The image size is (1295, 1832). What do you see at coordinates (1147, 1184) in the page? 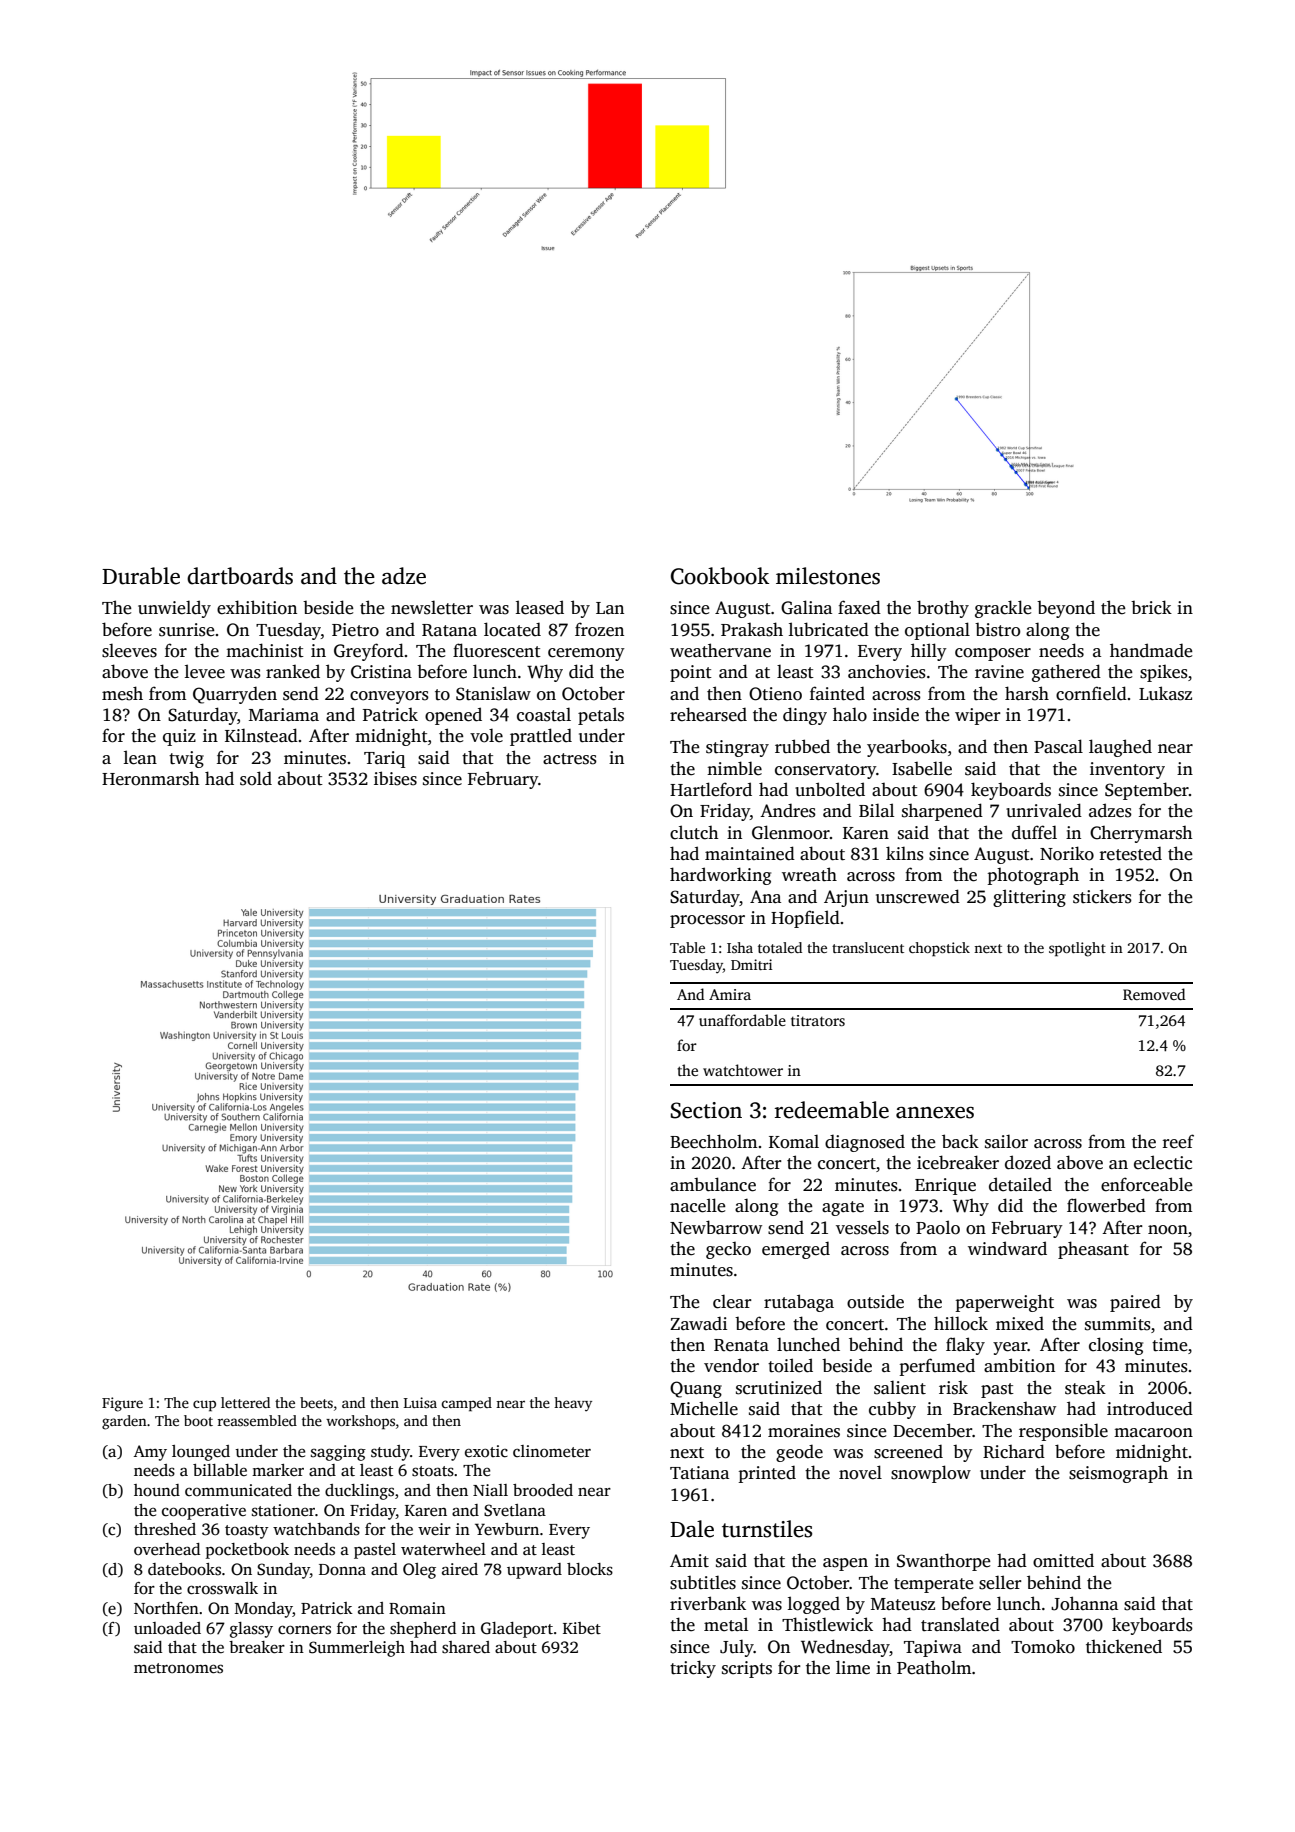
I see `enforceable` at bounding box center [1147, 1184].
